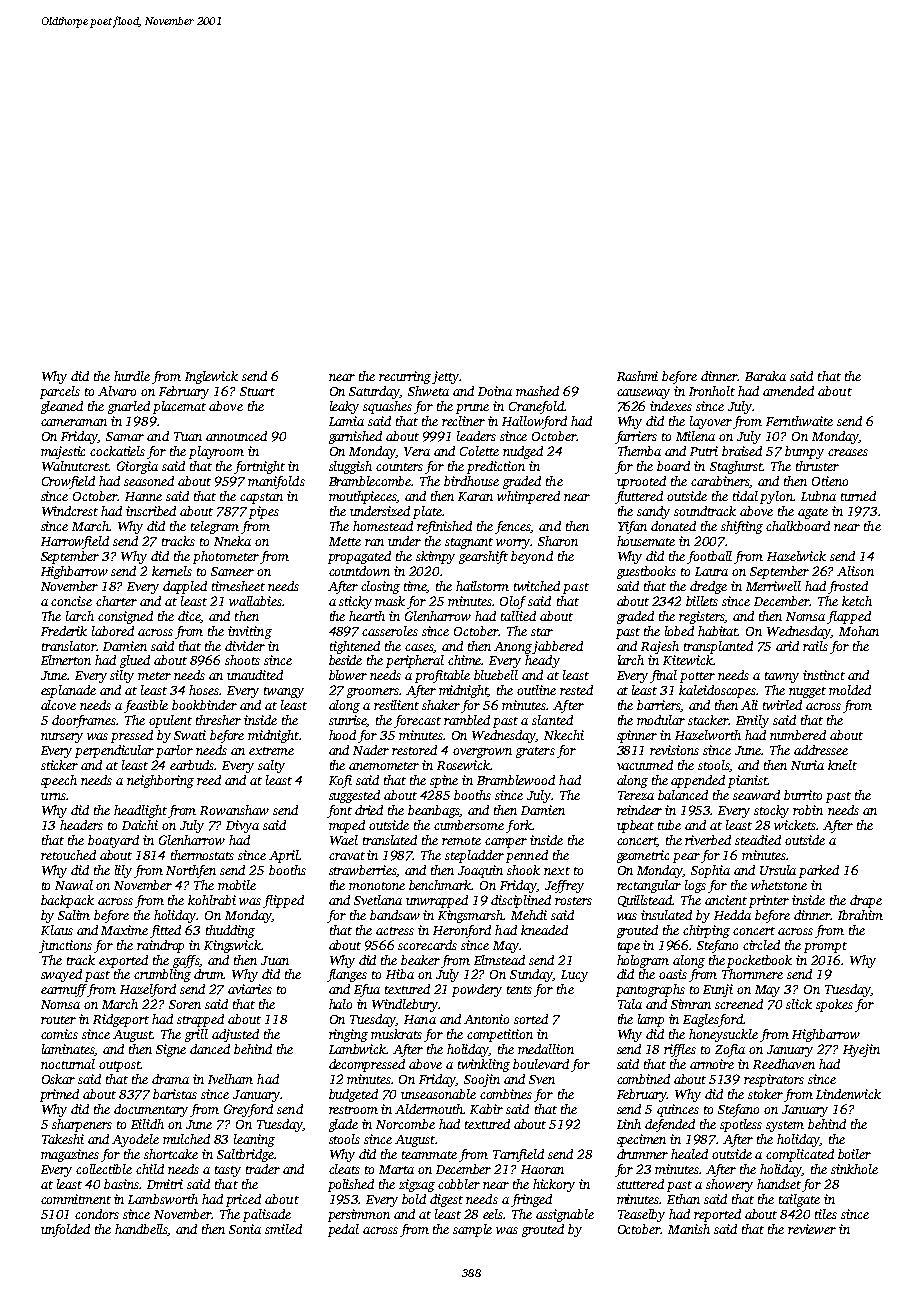 The height and width of the screenshot is (1308, 924). What do you see at coordinates (396, 1034) in the screenshot?
I see `muskrats` at bounding box center [396, 1034].
